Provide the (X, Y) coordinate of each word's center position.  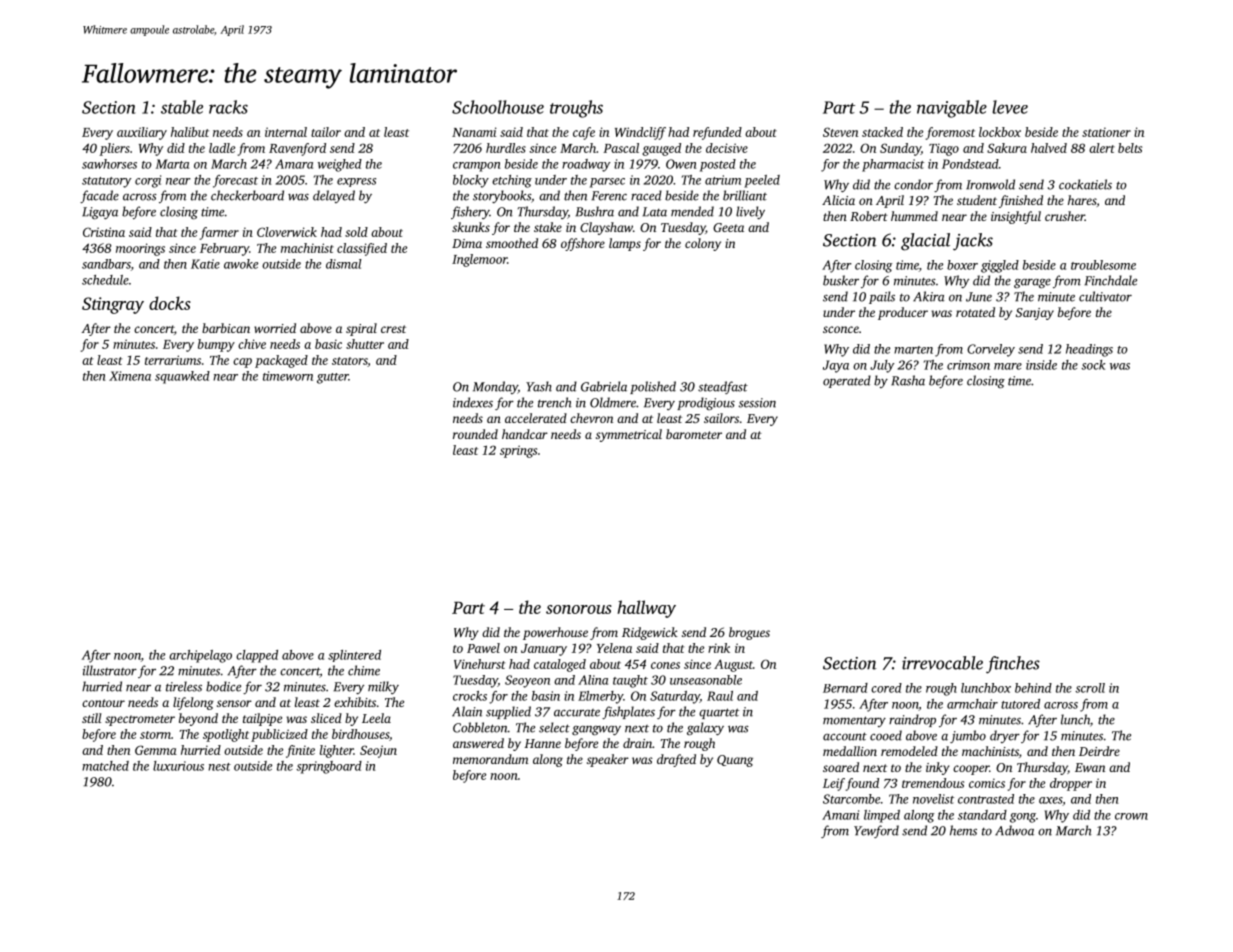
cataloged (560, 665)
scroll (1090, 688)
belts (1130, 148)
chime (364, 670)
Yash (539, 386)
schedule (105, 280)
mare (1008, 366)
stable (182, 107)
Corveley (991, 350)
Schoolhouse (498, 107)
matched (105, 766)
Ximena (130, 376)
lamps (625, 244)
